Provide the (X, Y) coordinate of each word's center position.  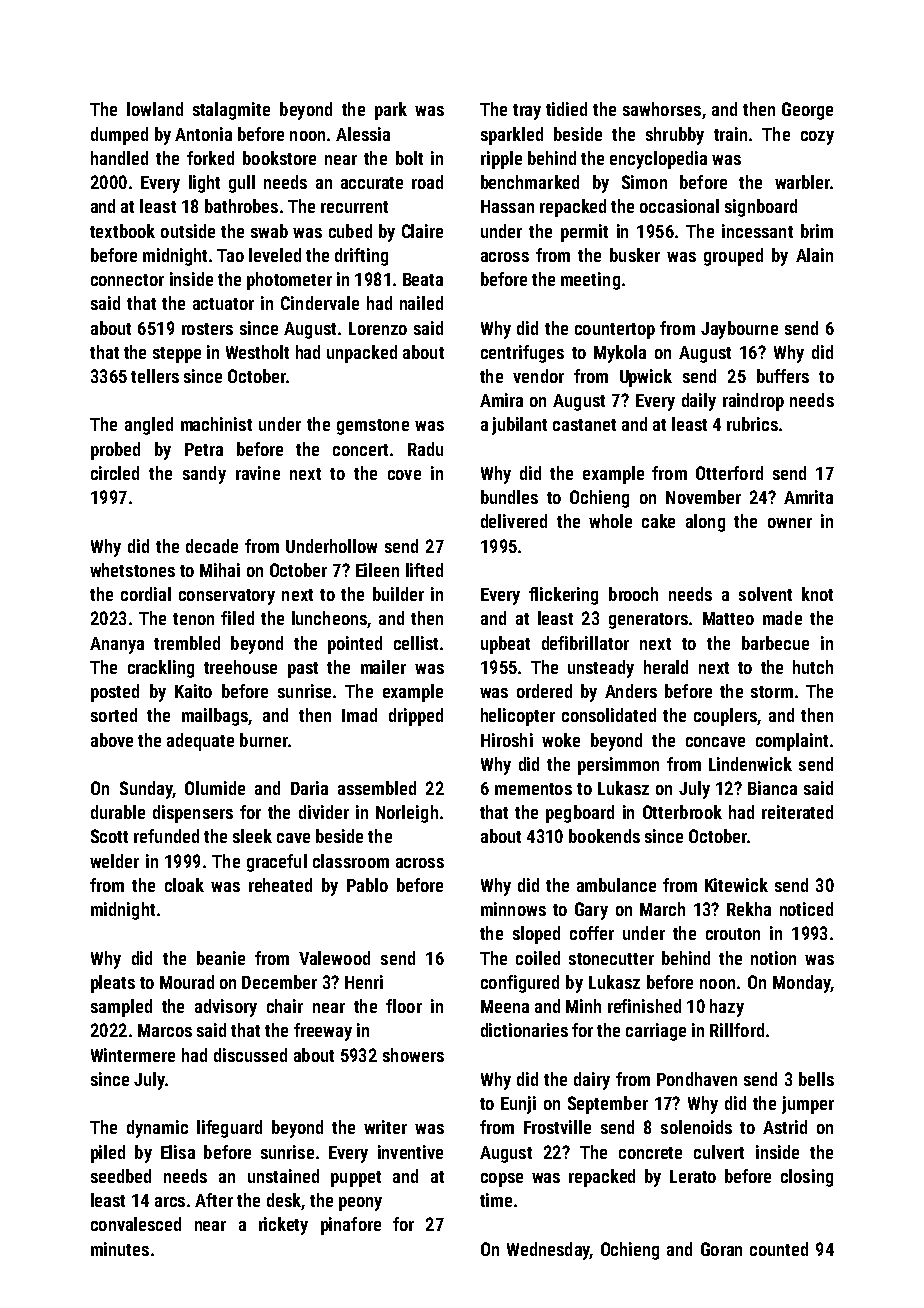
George (807, 111)
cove (404, 475)
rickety (283, 1226)
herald (666, 667)
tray (527, 112)
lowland (155, 109)
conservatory (227, 597)
